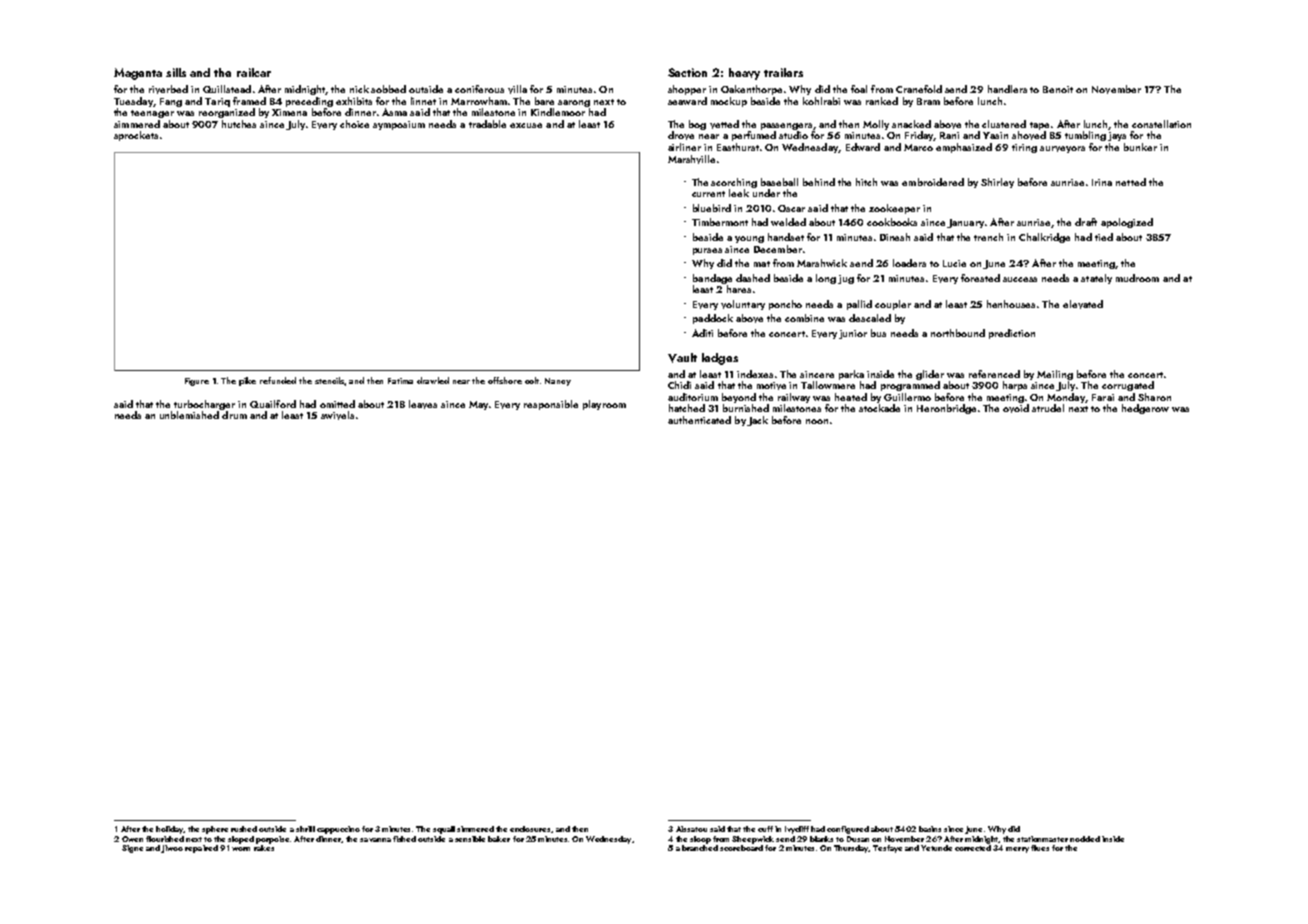 This screenshot has width=1308, height=924. Describe the element at coordinates (574, 103) in the screenshot. I see `sarong` at that location.
